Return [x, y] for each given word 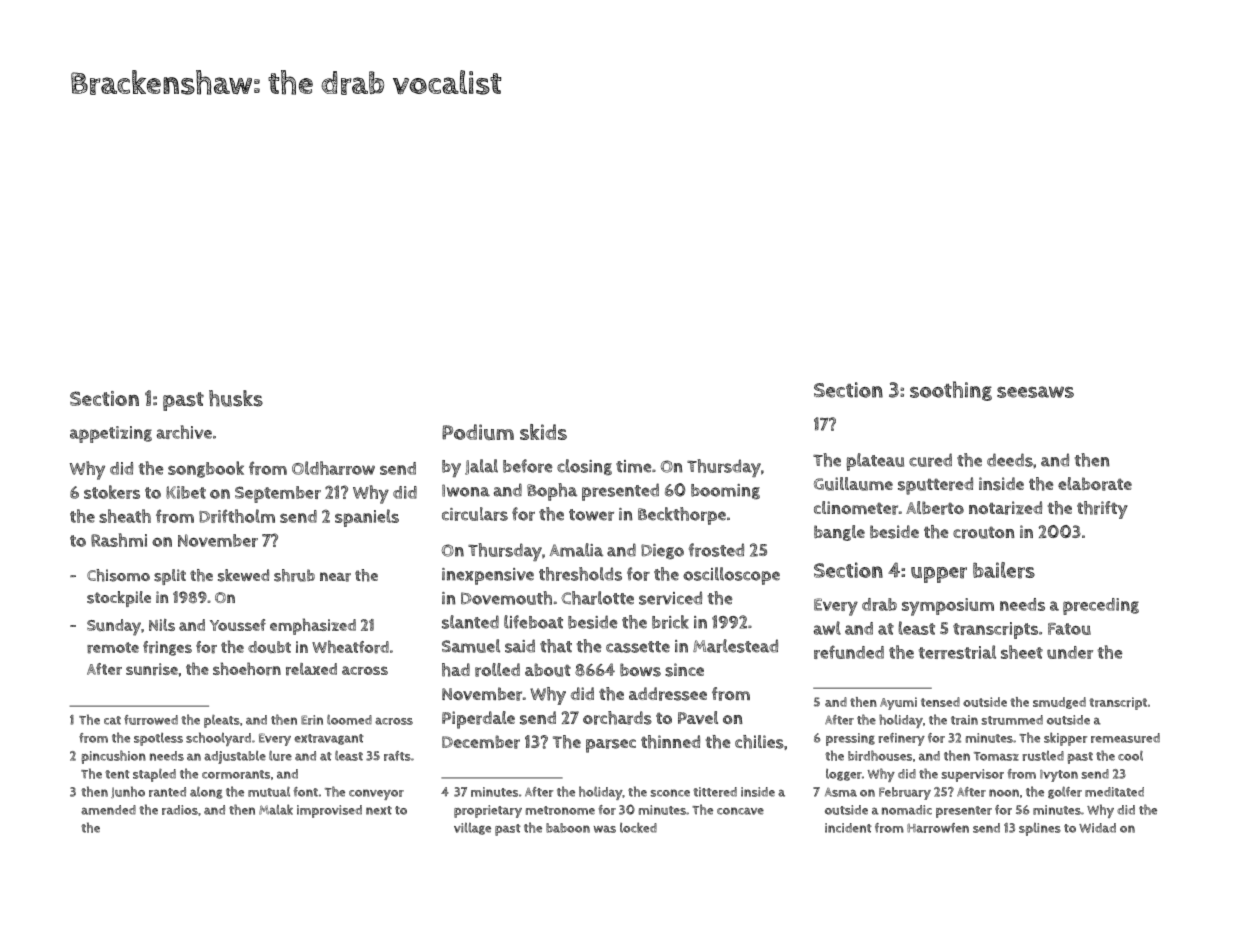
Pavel [698, 718]
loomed [349, 719]
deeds [1010, 460]
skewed [243, 575]
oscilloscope [731, 576]
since [684, 670]
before [527, 466]
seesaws [1035, 392]
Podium [478, 432]
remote [113, 648]
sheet [1022, 652]
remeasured [1125, 738]
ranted [167, 792]
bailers [1004, 570]
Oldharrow [333, 468]
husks [236, 398]
